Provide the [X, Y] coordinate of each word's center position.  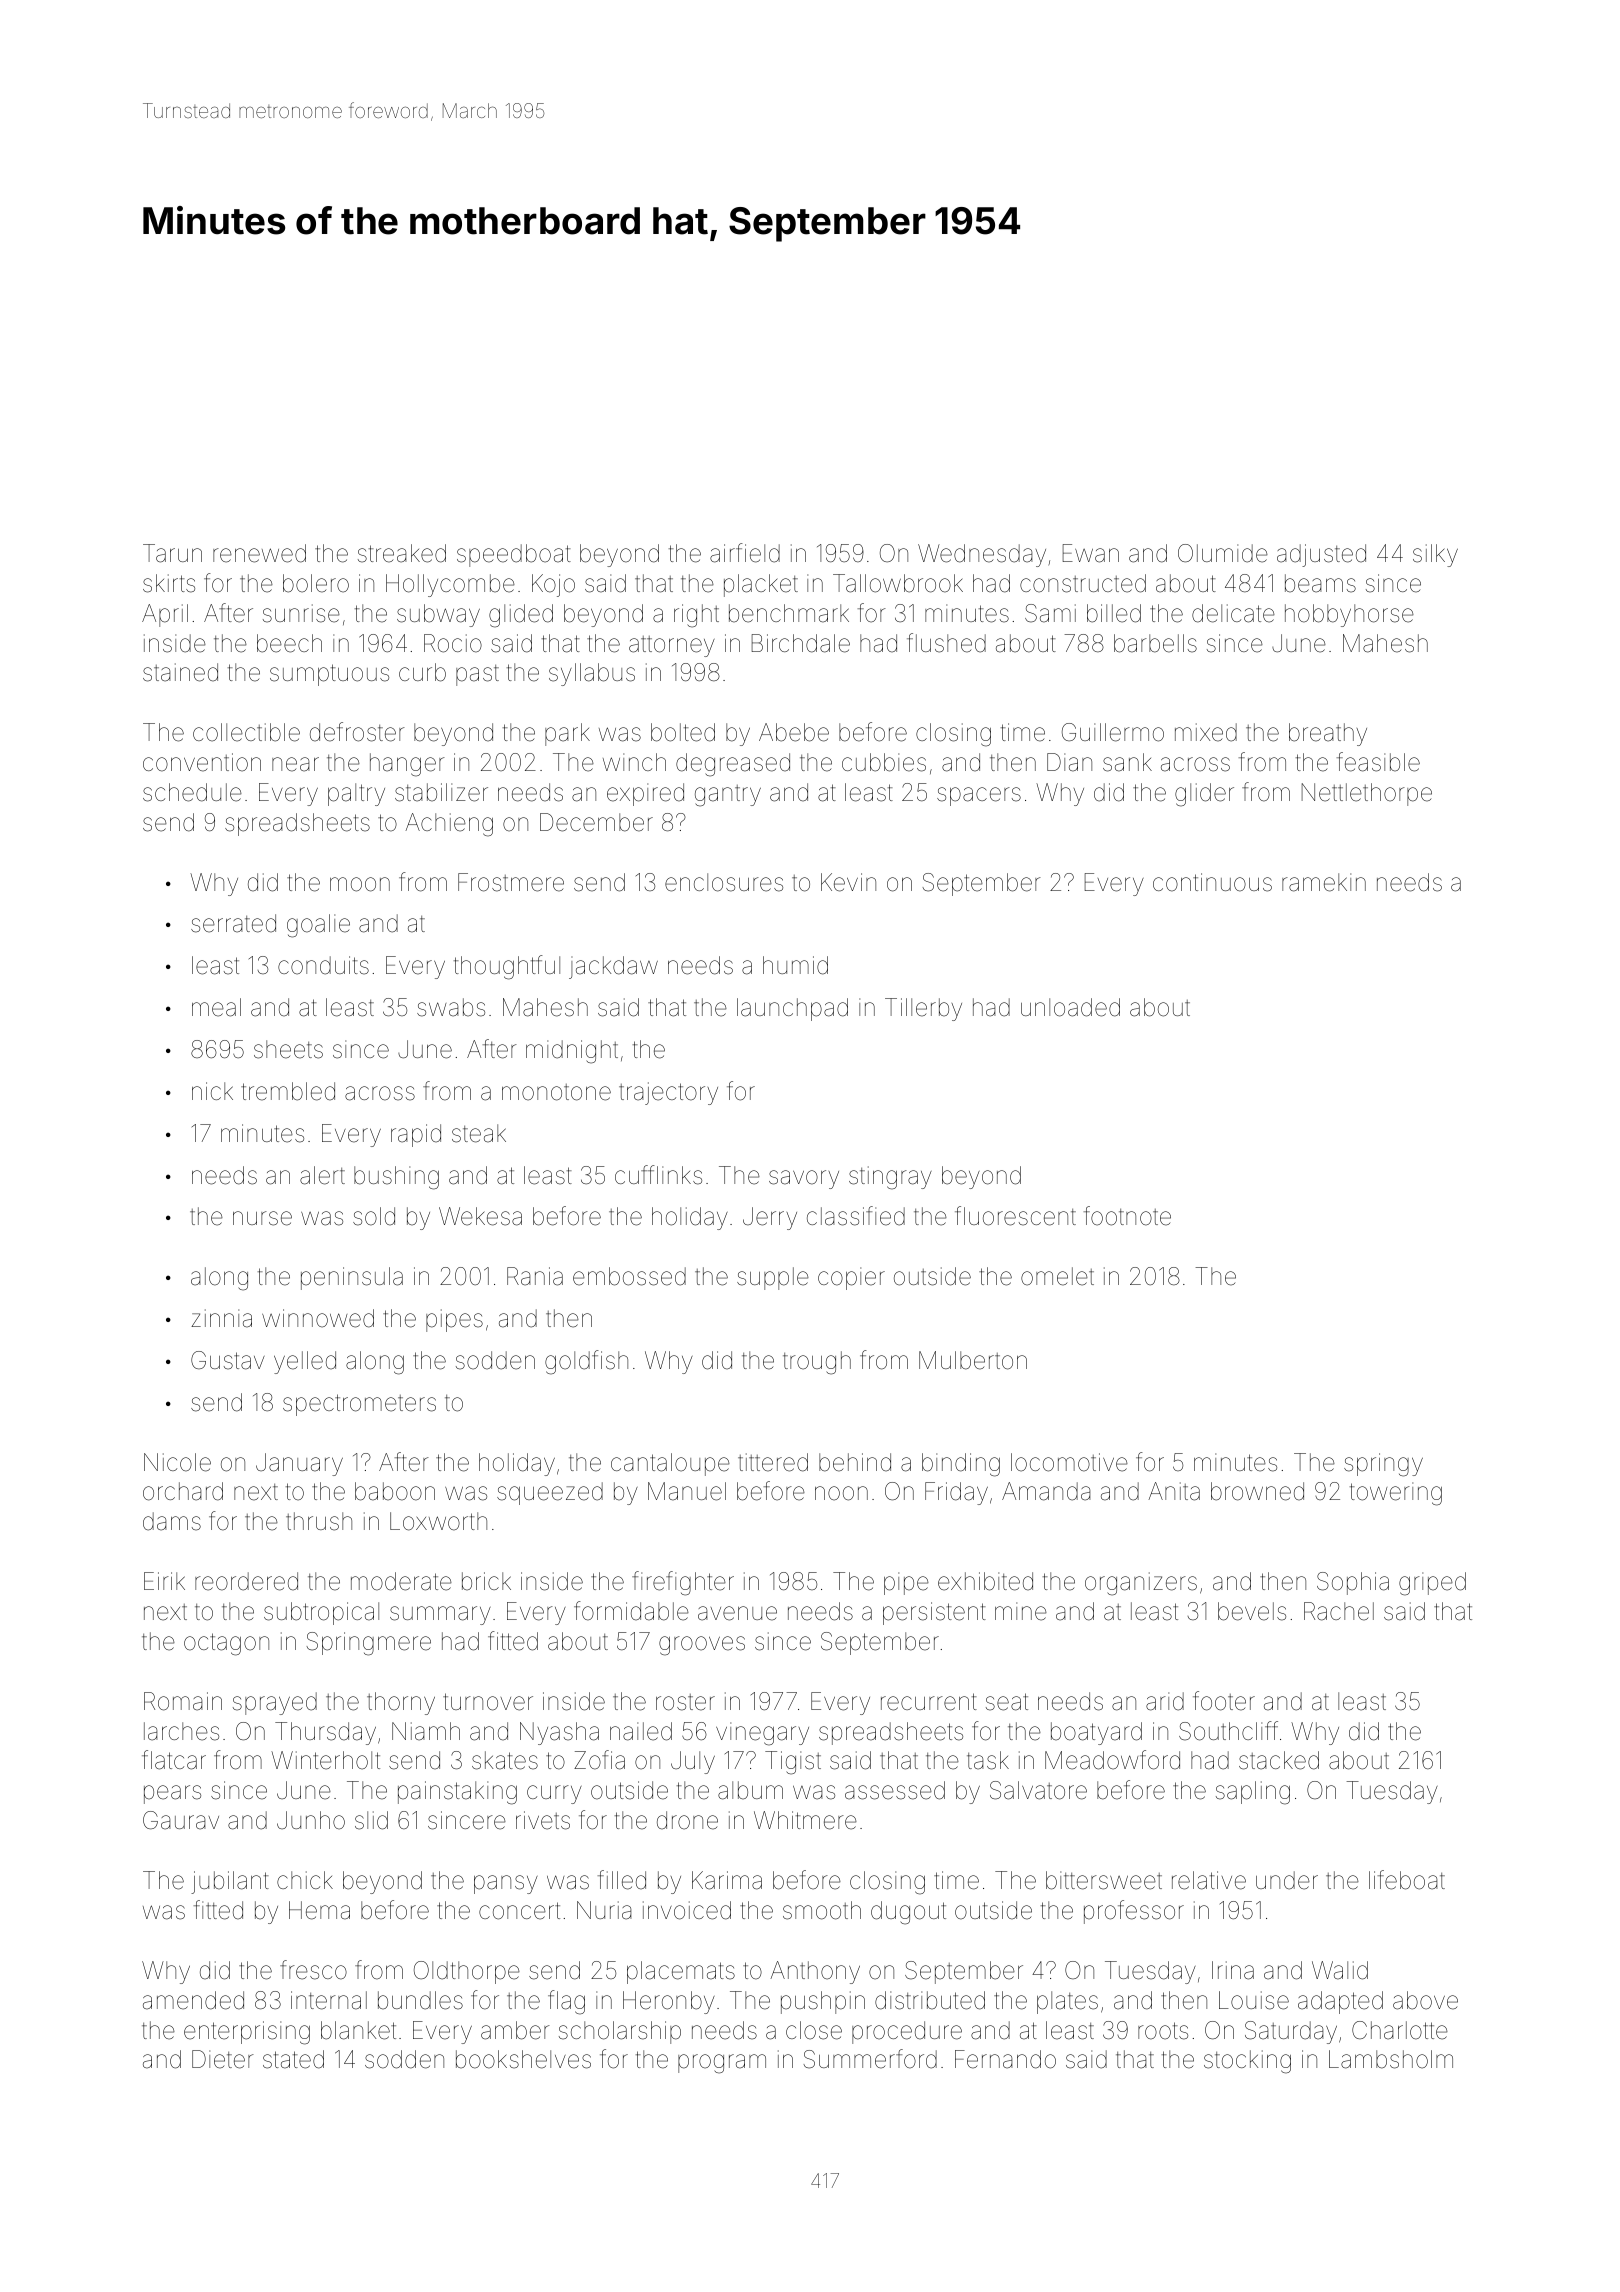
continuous [1212, 882]
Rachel [1339, 1611]
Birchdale [801, 643]
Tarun [172, 553]
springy [1383, 1465]
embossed [629, 1276]
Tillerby [923, 1009]
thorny [401, 1703]
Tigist [793, 1763]
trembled [288, 1091]
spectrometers [359, 1405]
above [1425, 2000]
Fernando [1005, 2059]
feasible [1378, 762]
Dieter [223, 2059]
